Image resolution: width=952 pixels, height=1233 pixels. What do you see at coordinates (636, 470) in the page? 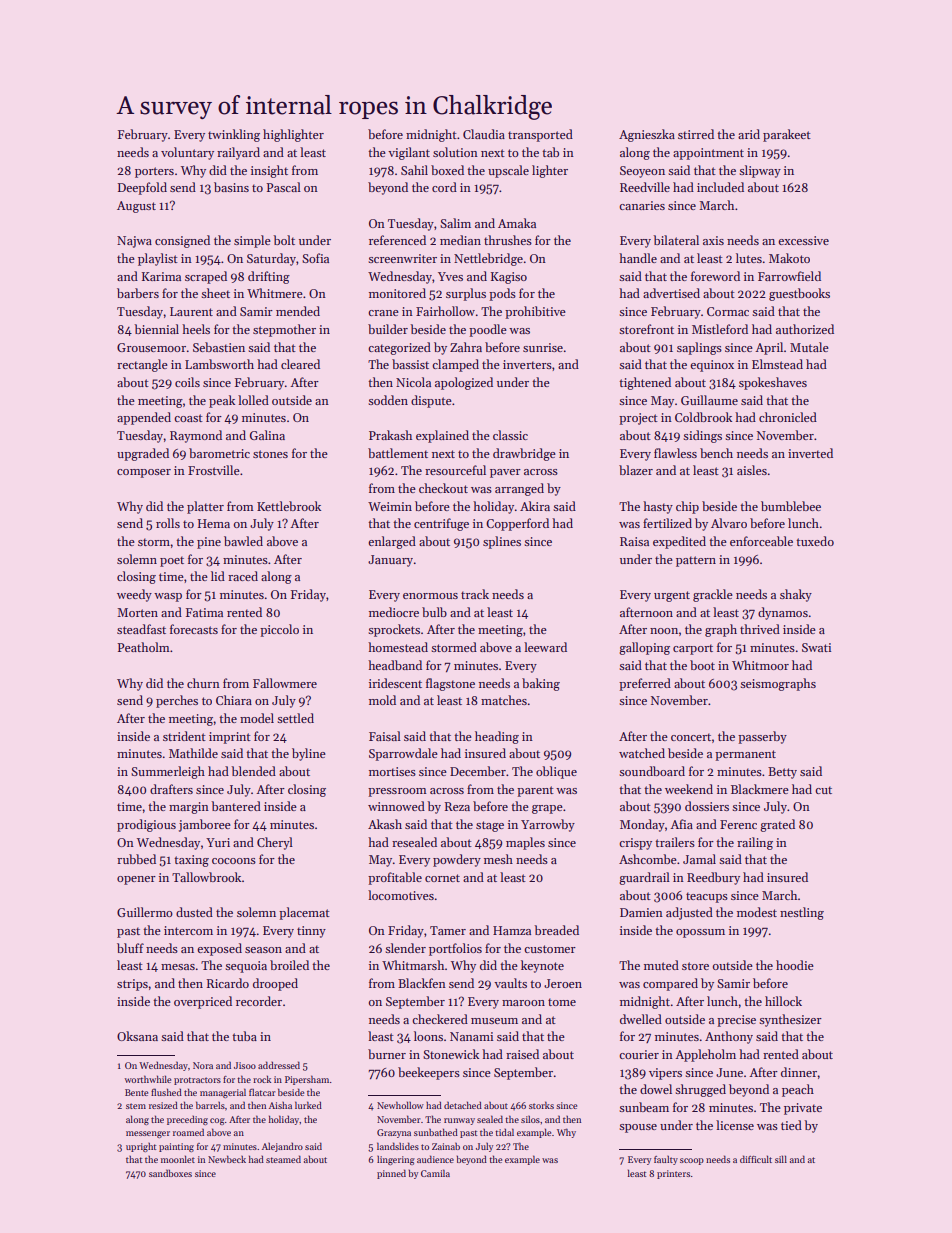
I see `blazer` at bounding box center [636, 470].
